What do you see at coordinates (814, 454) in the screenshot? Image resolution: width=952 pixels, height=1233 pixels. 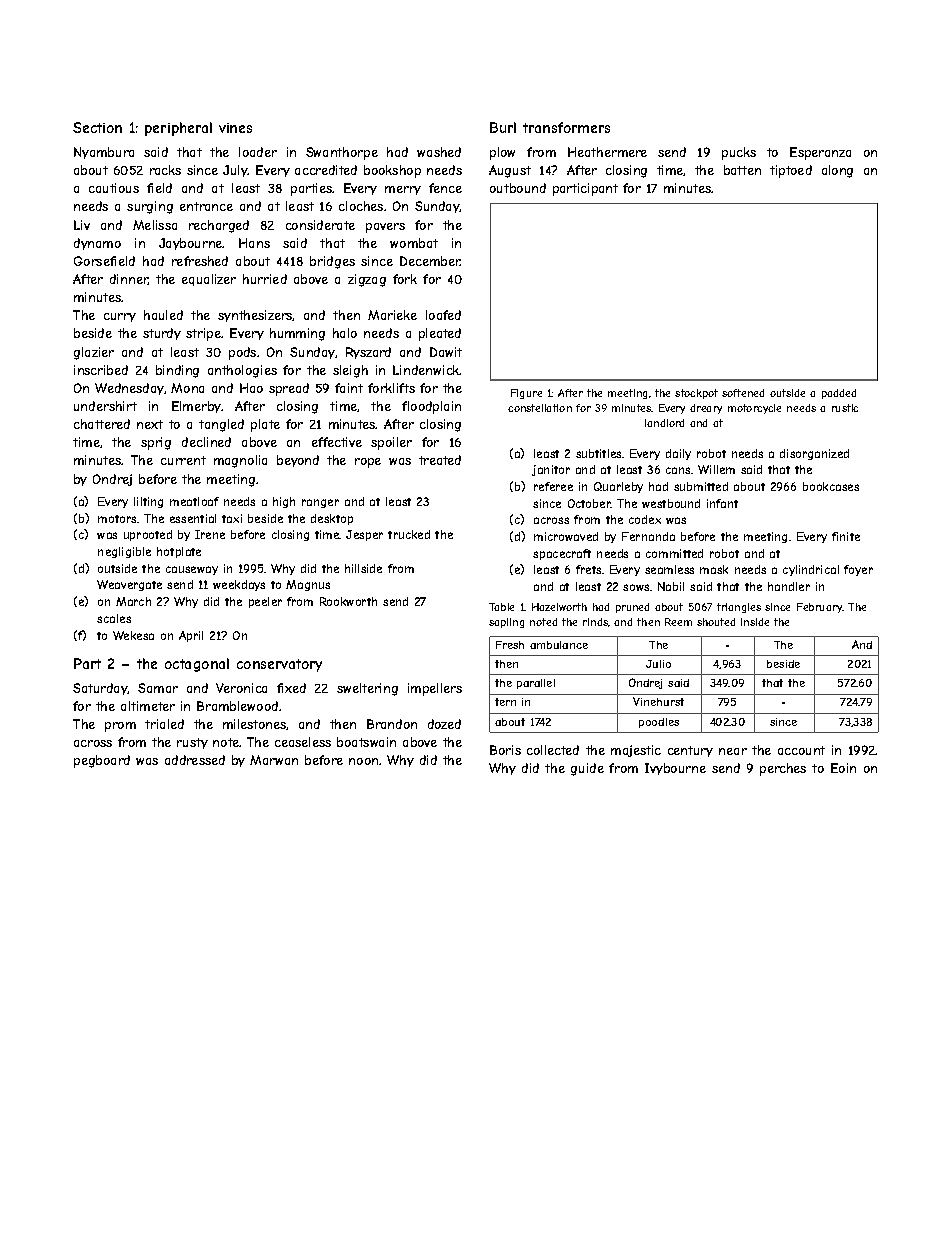 I see `disorganized` at bounding box center [814, 454].
